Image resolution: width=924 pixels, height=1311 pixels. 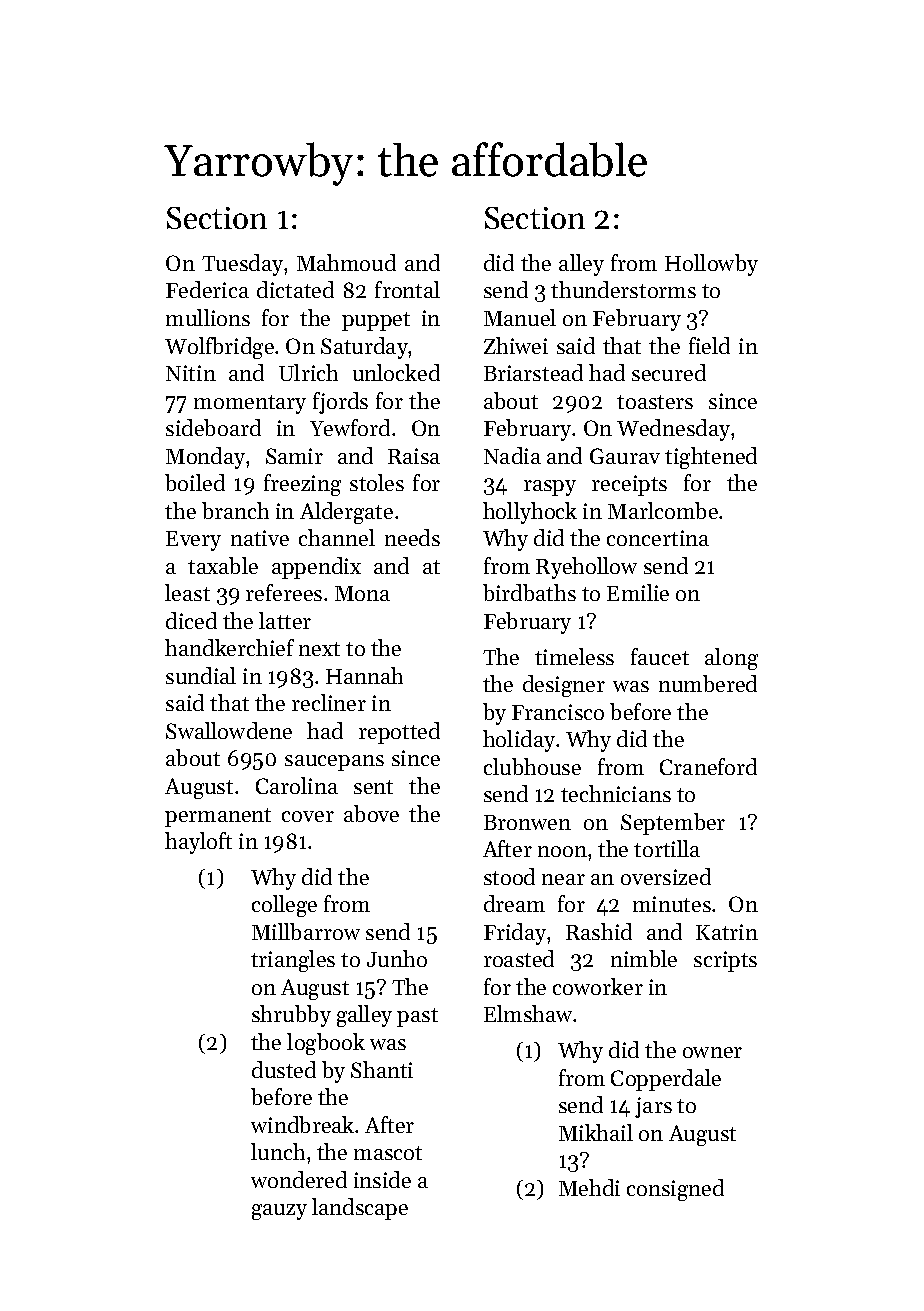 I want to click on Tuesday, so click(x=242, y=265).
